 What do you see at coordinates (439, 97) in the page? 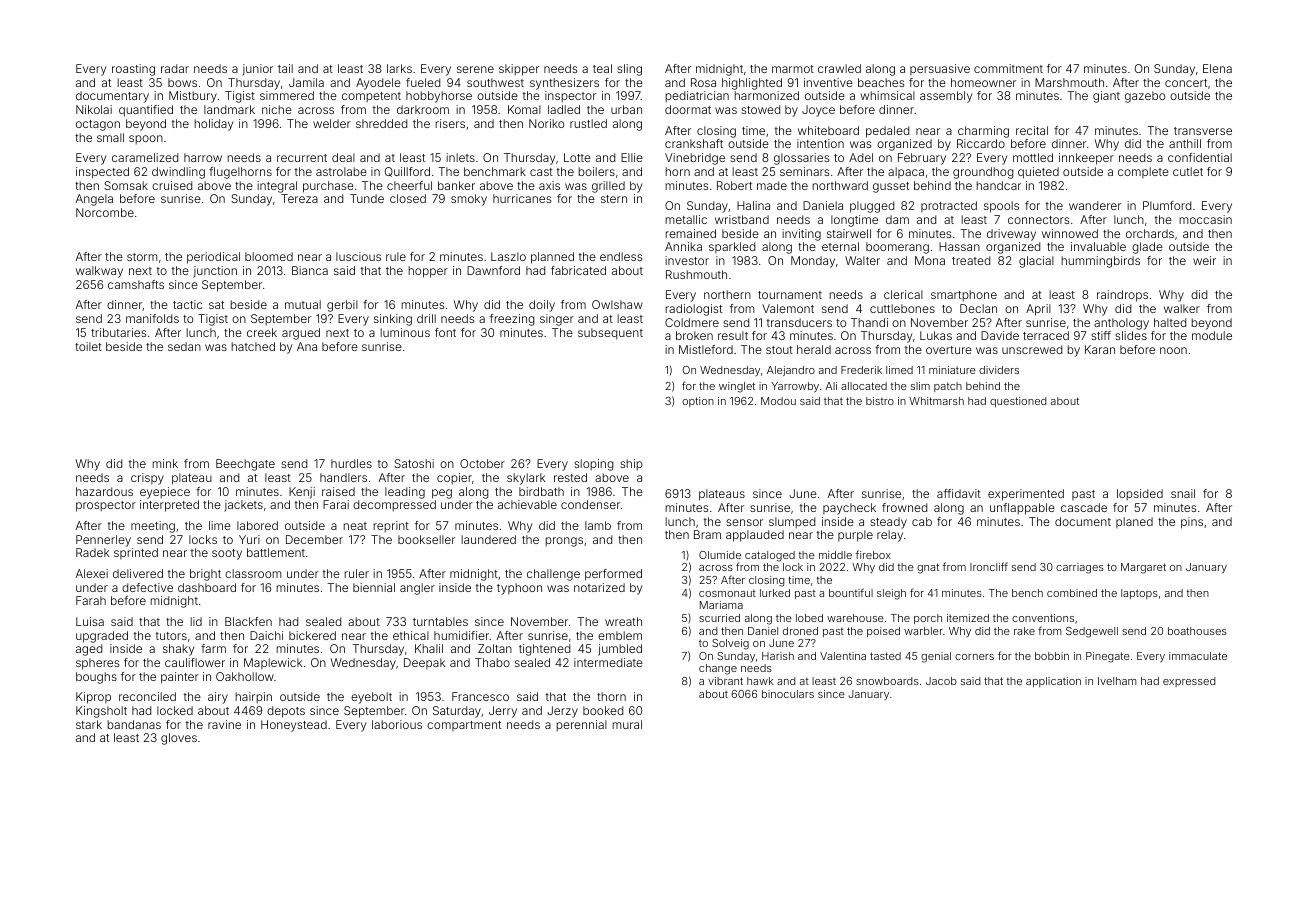
I see `hobbyhorse` at bounding box center [439, 97].
